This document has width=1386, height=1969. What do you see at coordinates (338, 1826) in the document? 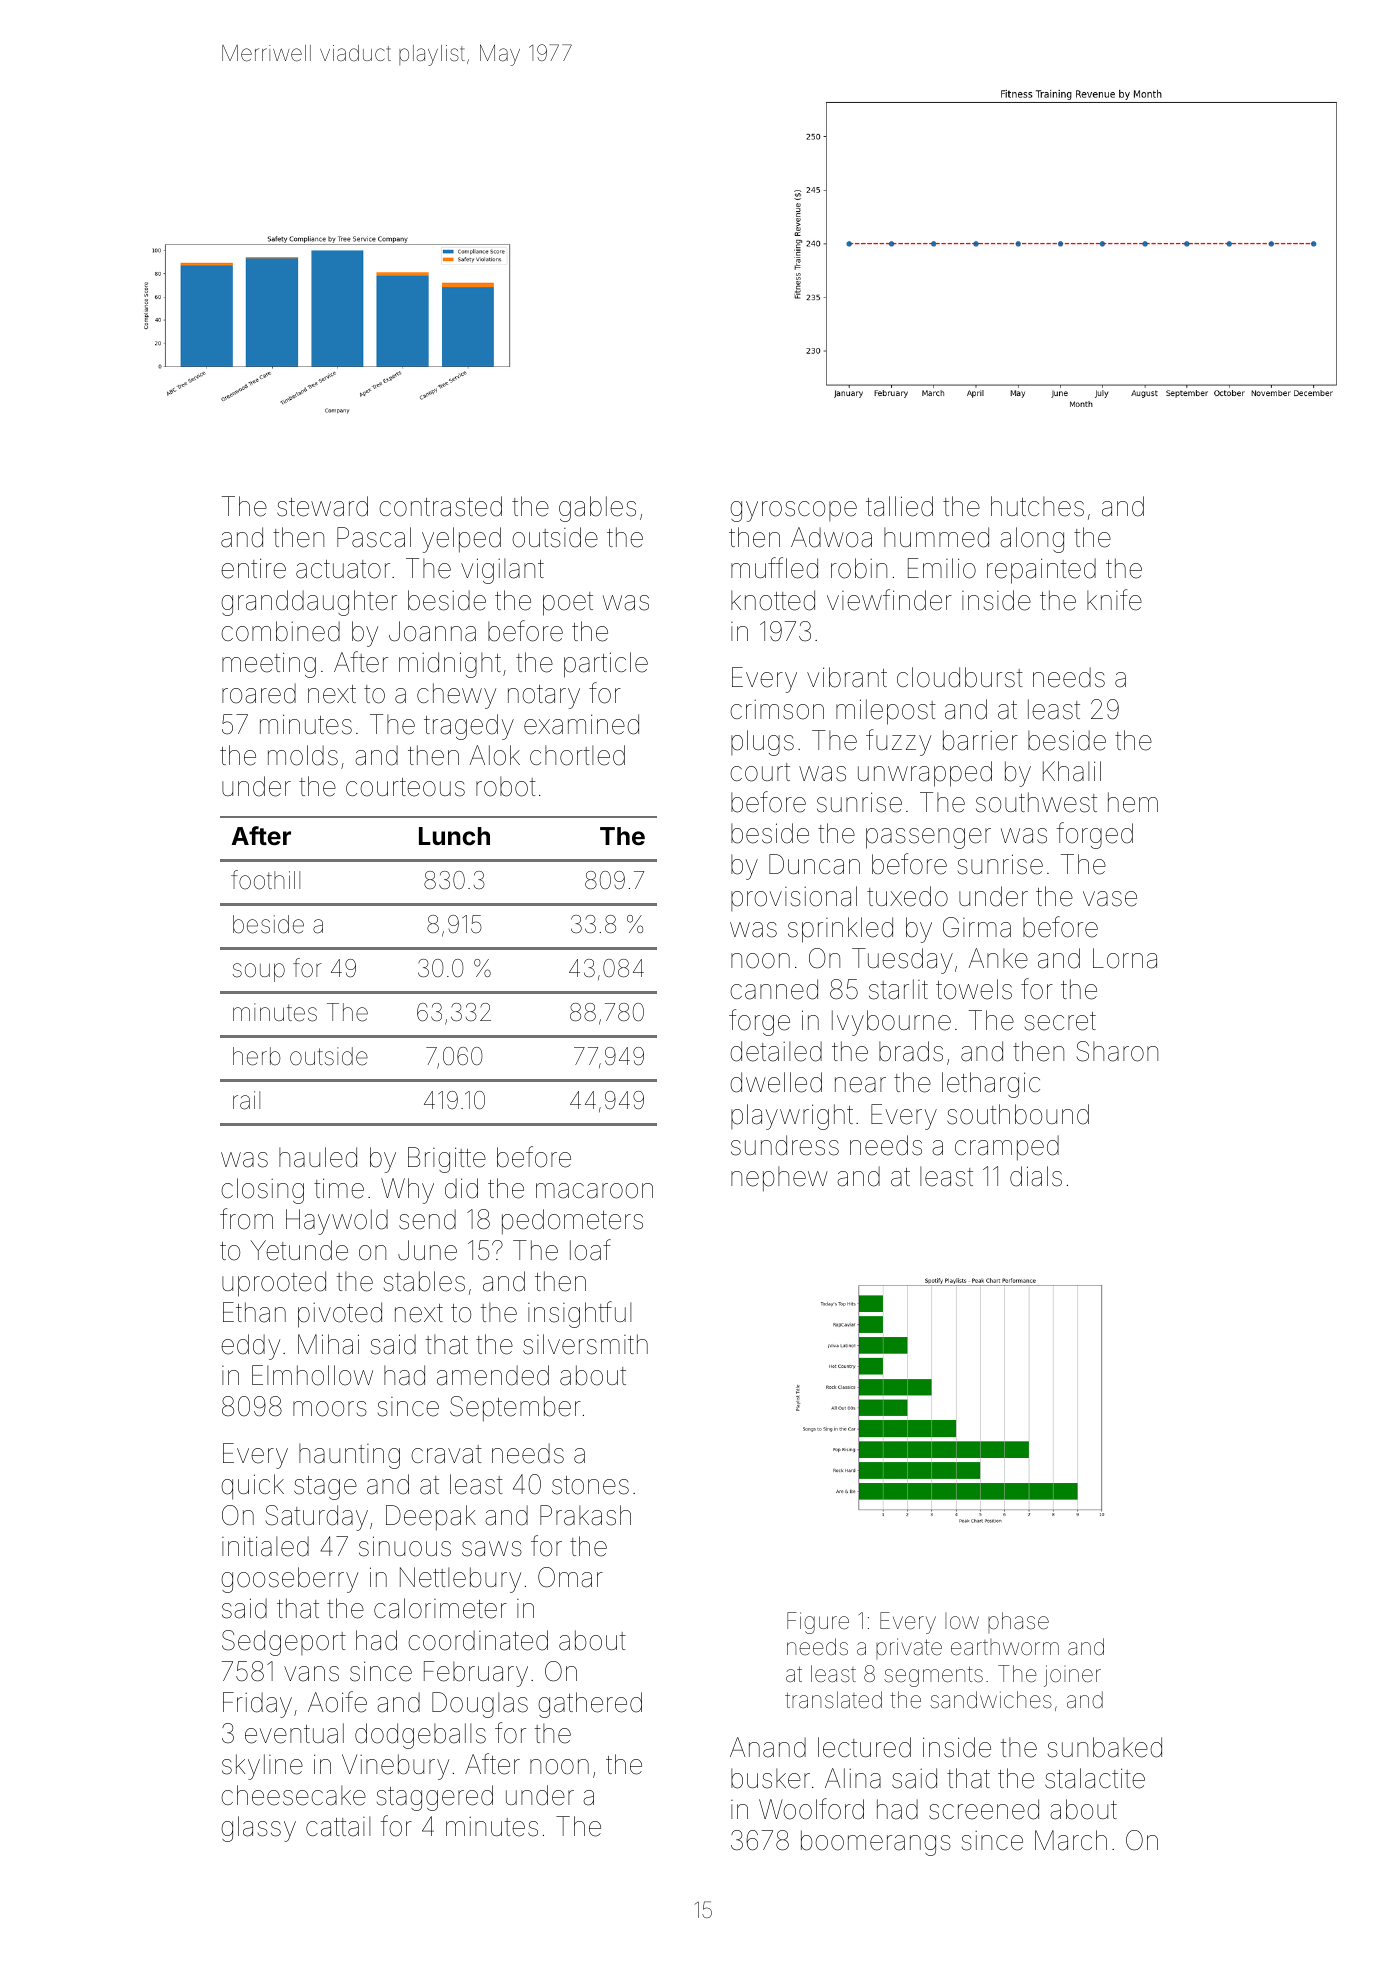
I see `cattail` at bounding box center [338, 1826].
